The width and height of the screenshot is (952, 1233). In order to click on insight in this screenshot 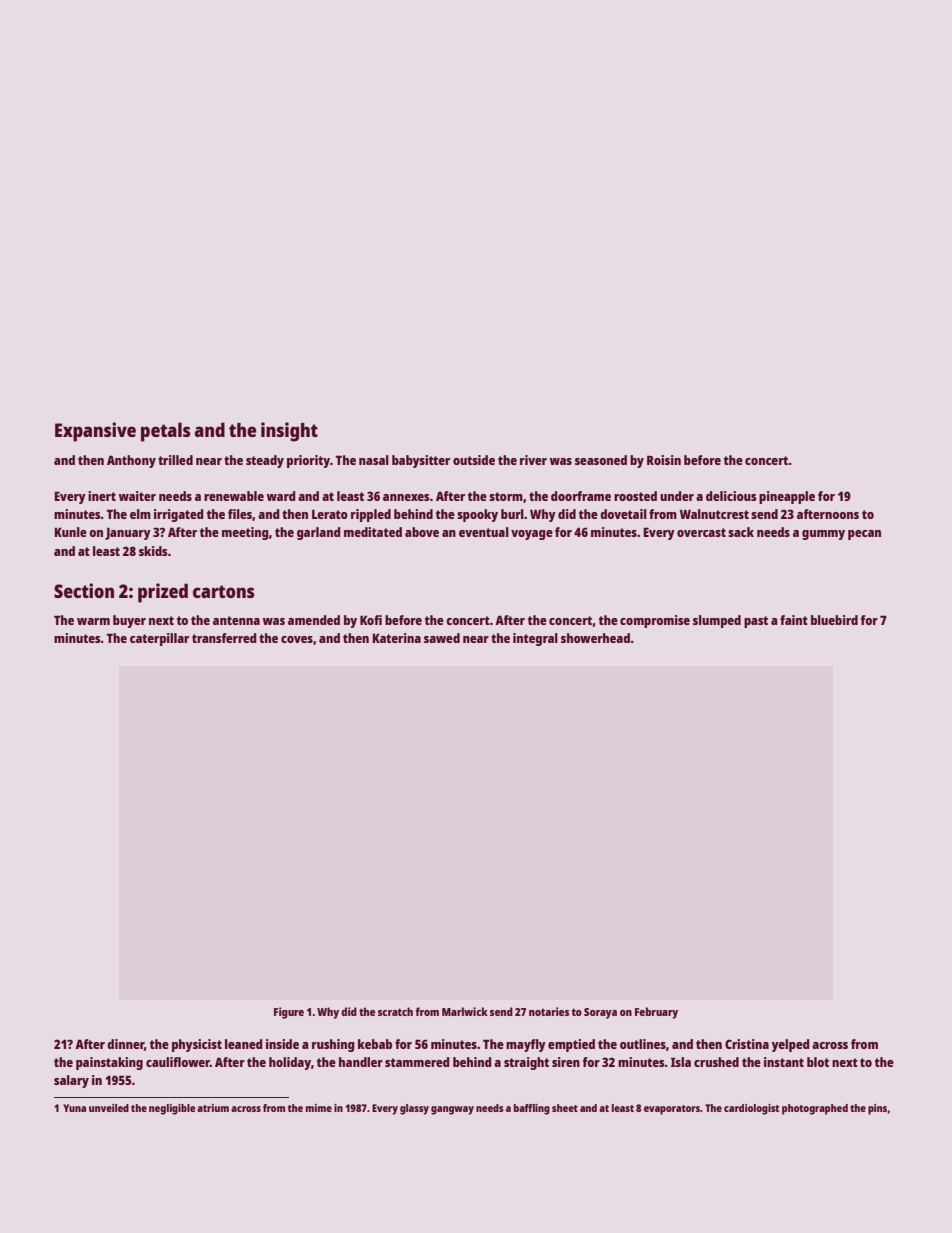, I will do `click(289, 432)`.
